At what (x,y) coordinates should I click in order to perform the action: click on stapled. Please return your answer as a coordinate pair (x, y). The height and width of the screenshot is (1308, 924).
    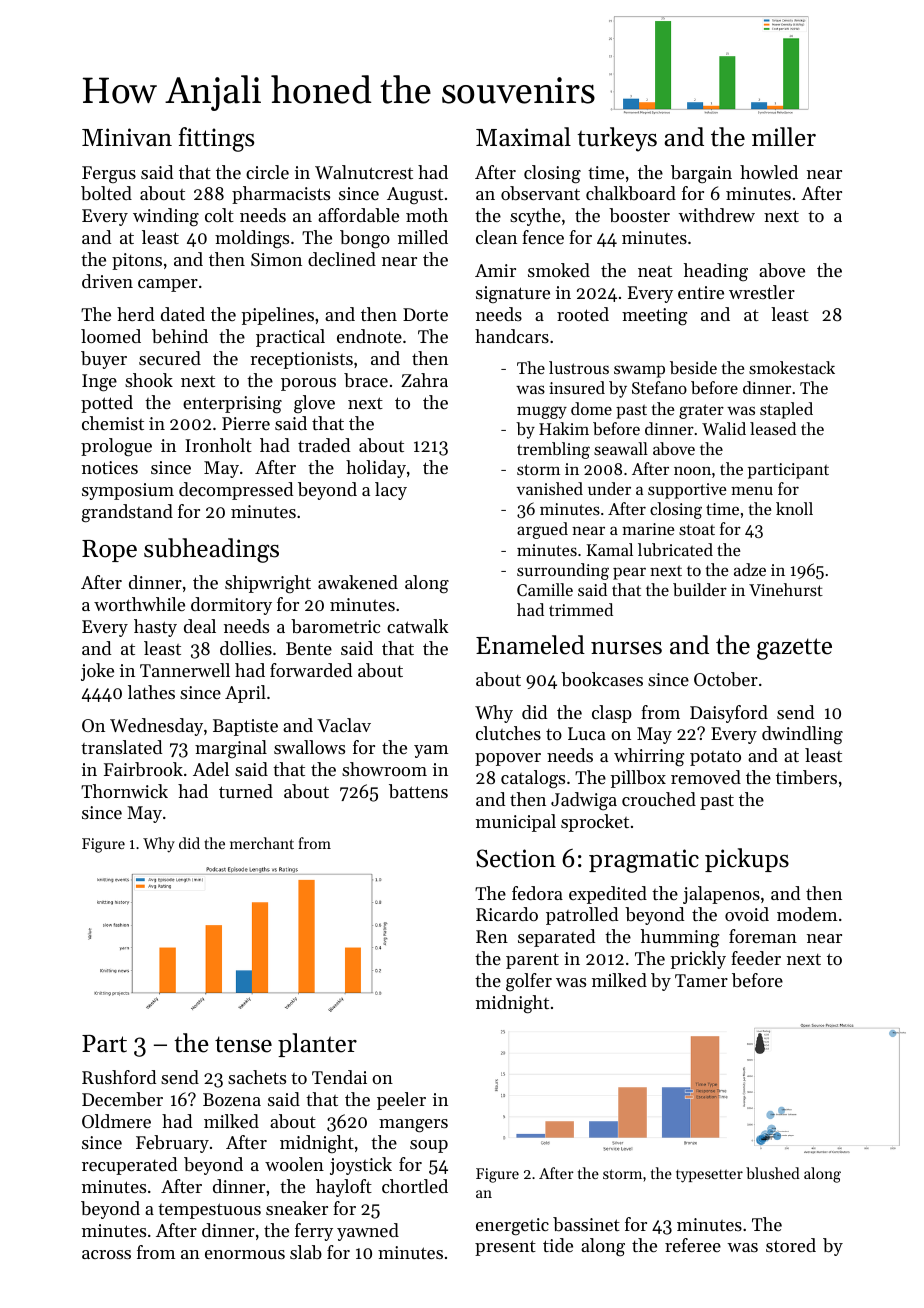
    Looking at the image, I should click on (786, 410).
